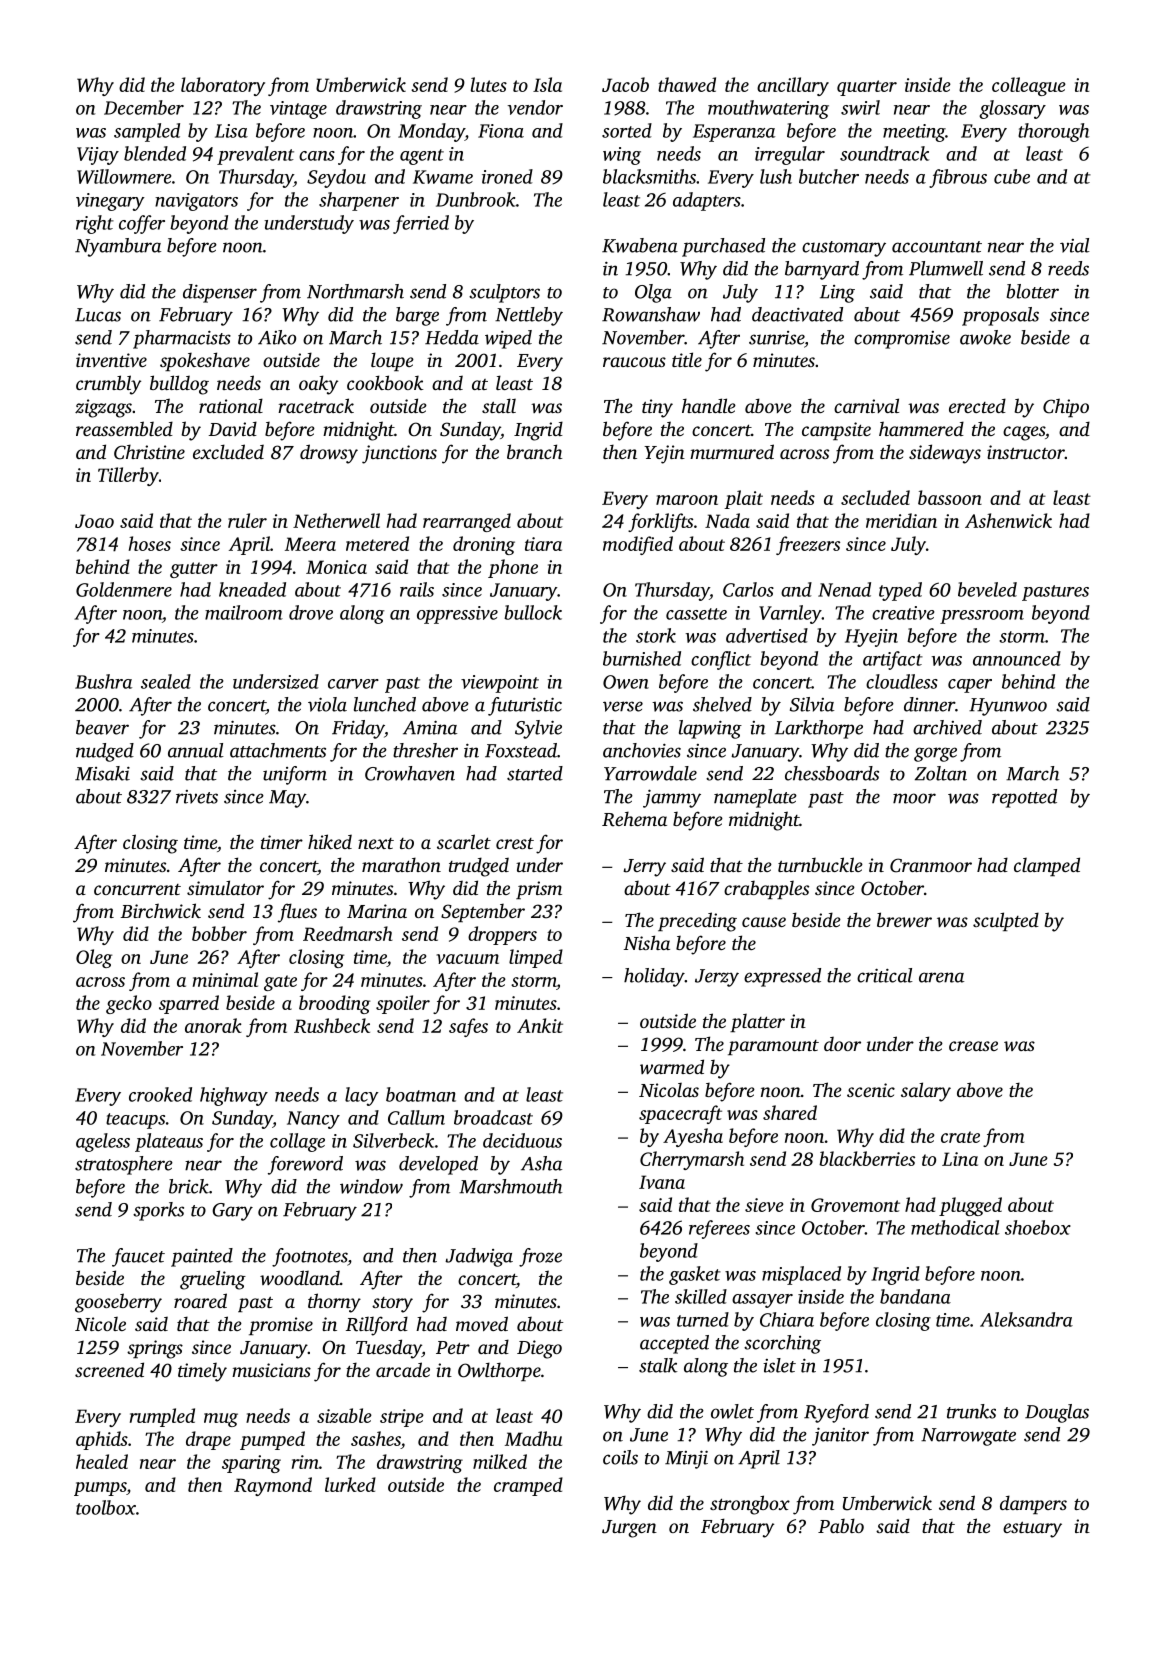 The image size is (1165, 1654). I want to click on toolbox, so click(106, 1507).
